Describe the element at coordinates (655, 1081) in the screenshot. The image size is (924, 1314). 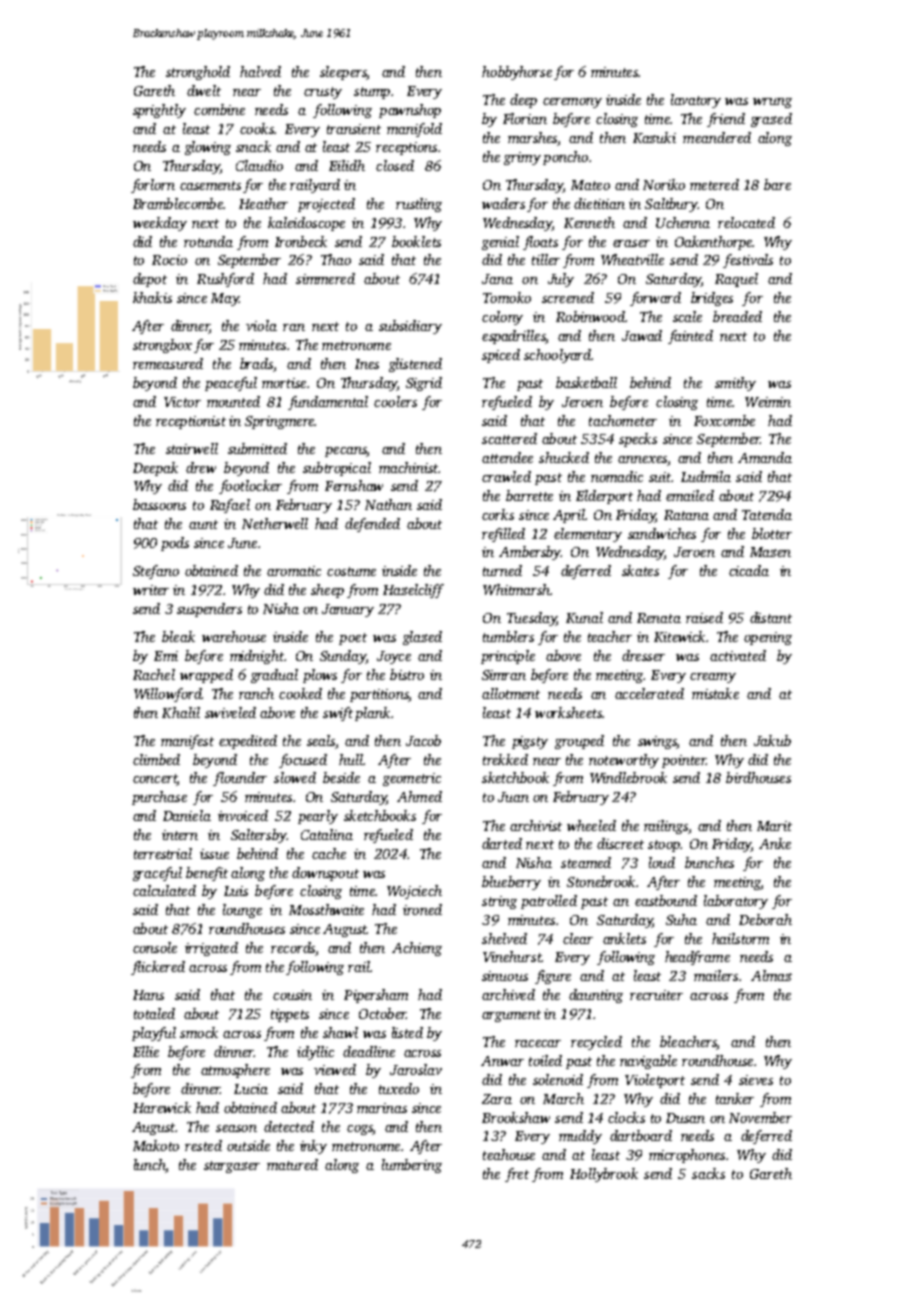
I see `Violetport` at that location.
